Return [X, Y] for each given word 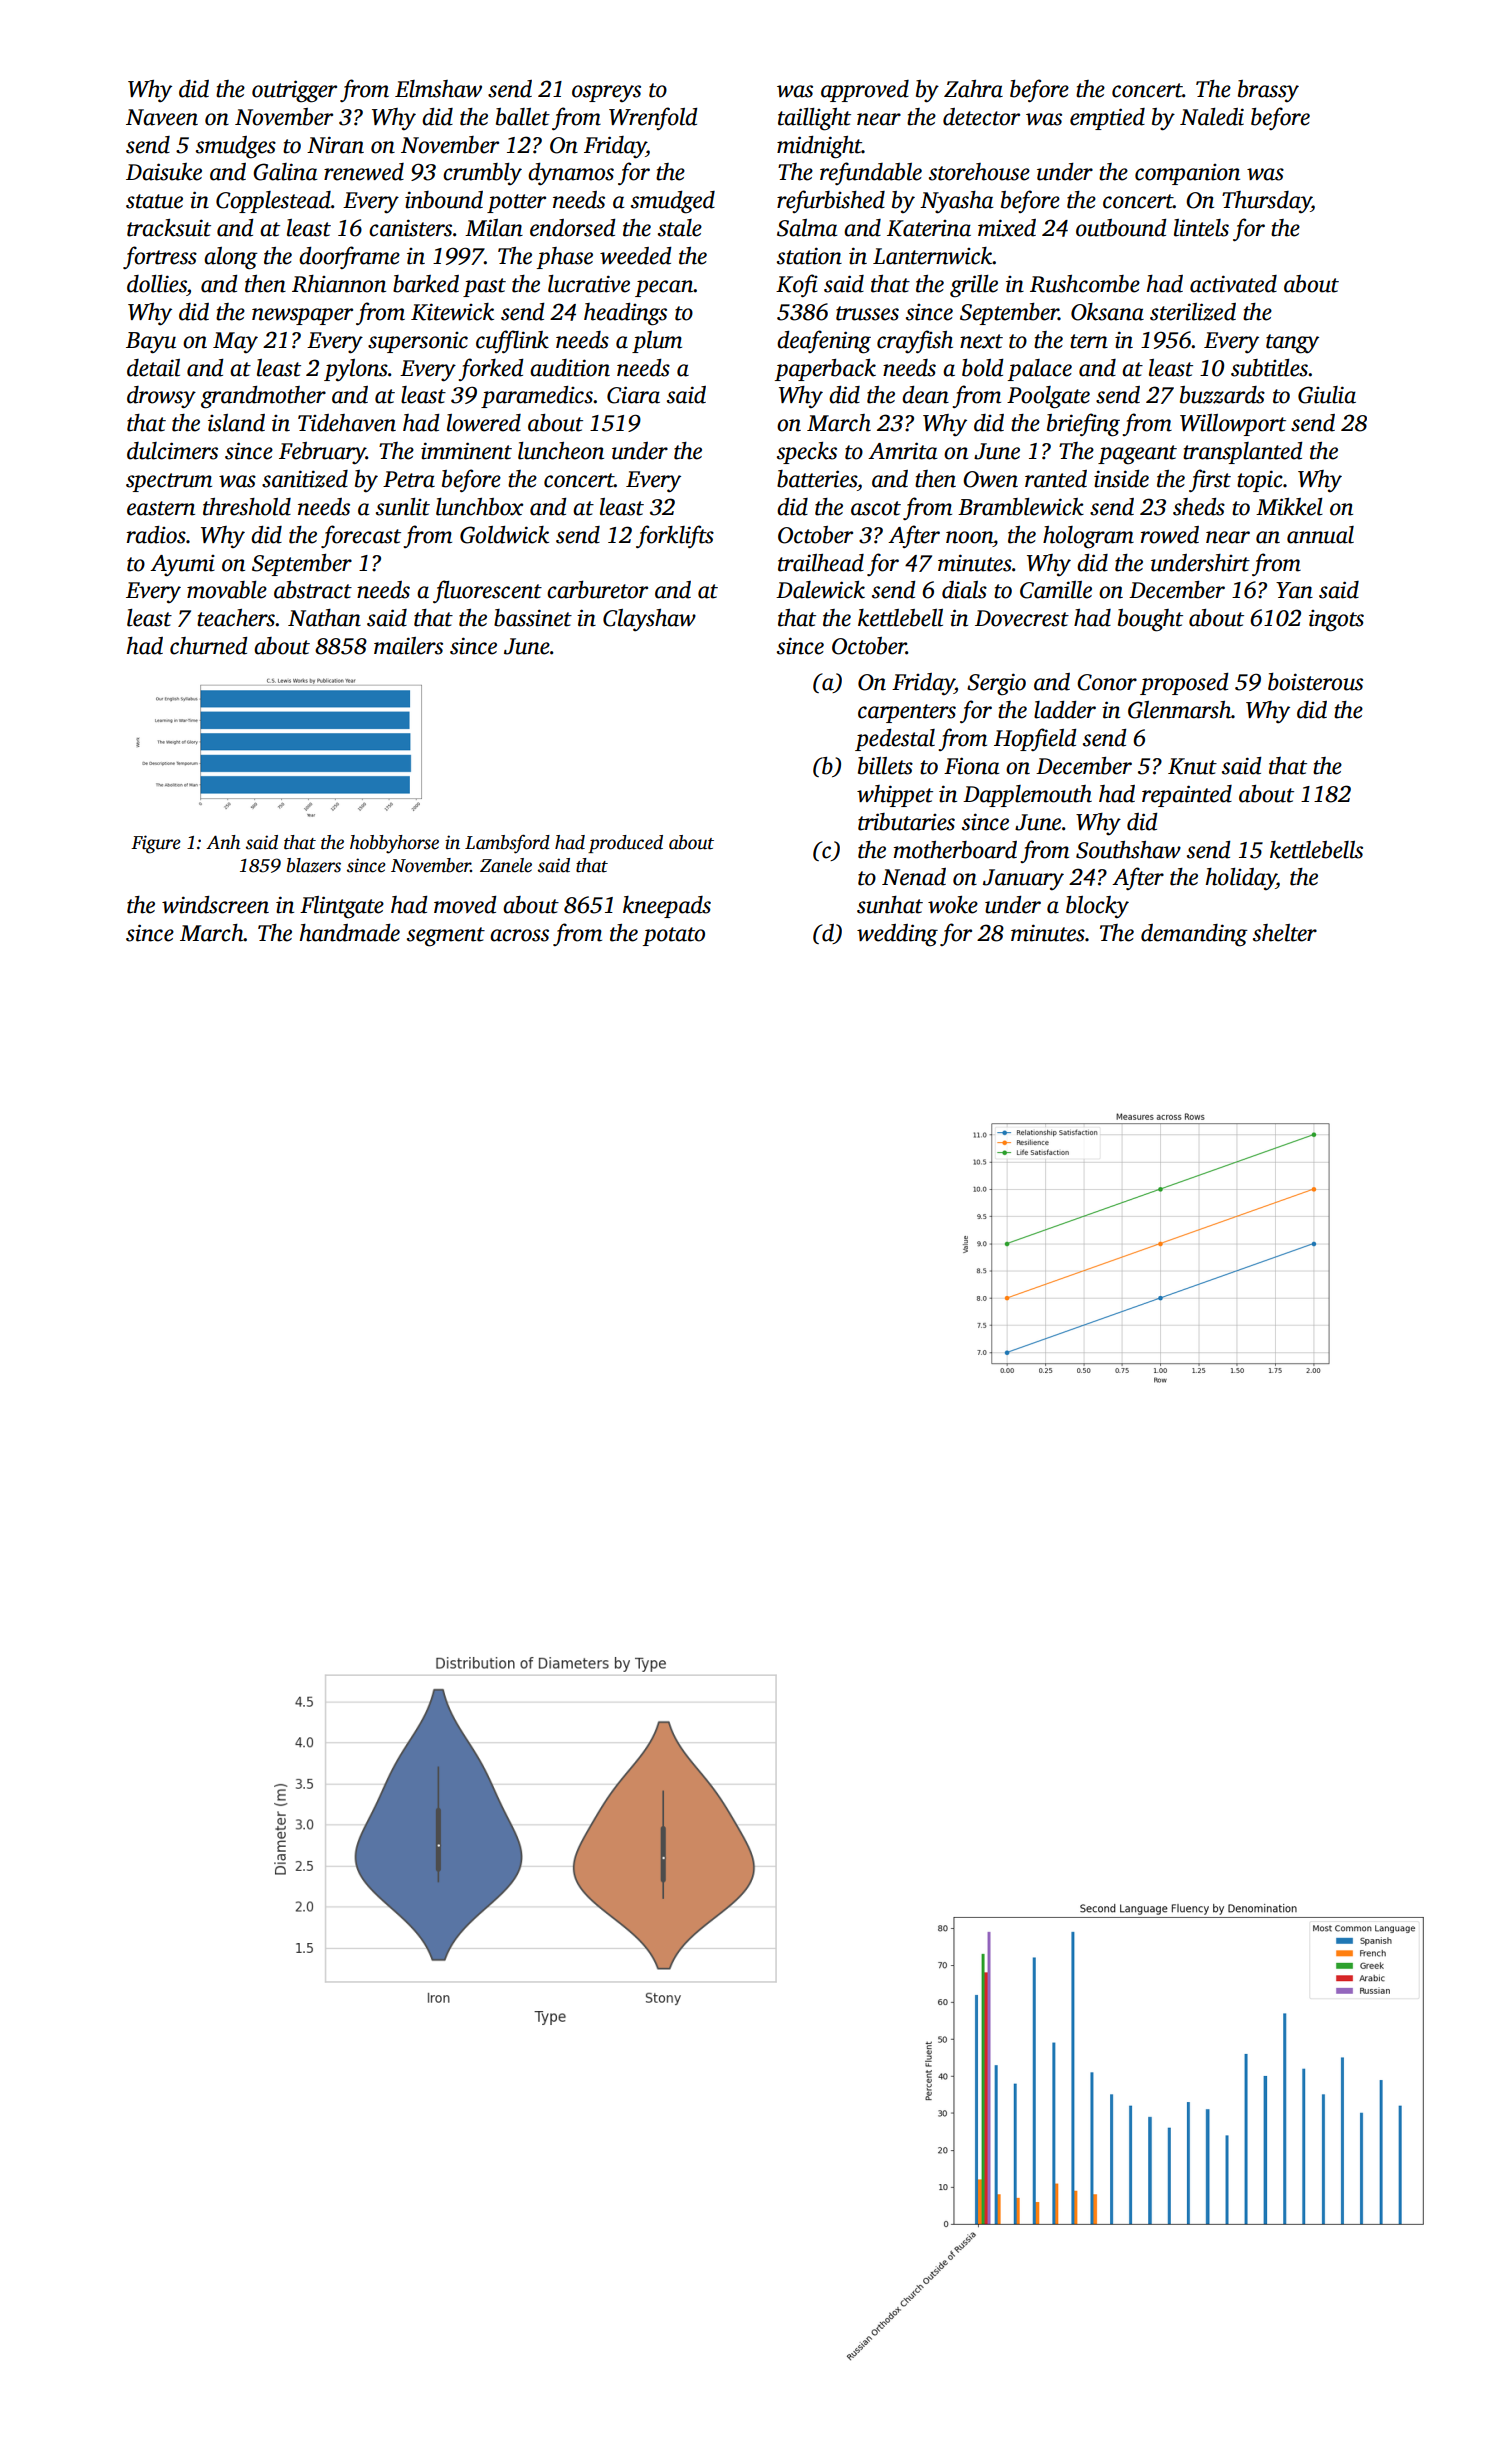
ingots [1336, 621]
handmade [350, 933]
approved [865, 91]
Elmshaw [438, 89]
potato [674, 936]
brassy [1268, 91]
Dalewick [820, 590]
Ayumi [182, 566]
